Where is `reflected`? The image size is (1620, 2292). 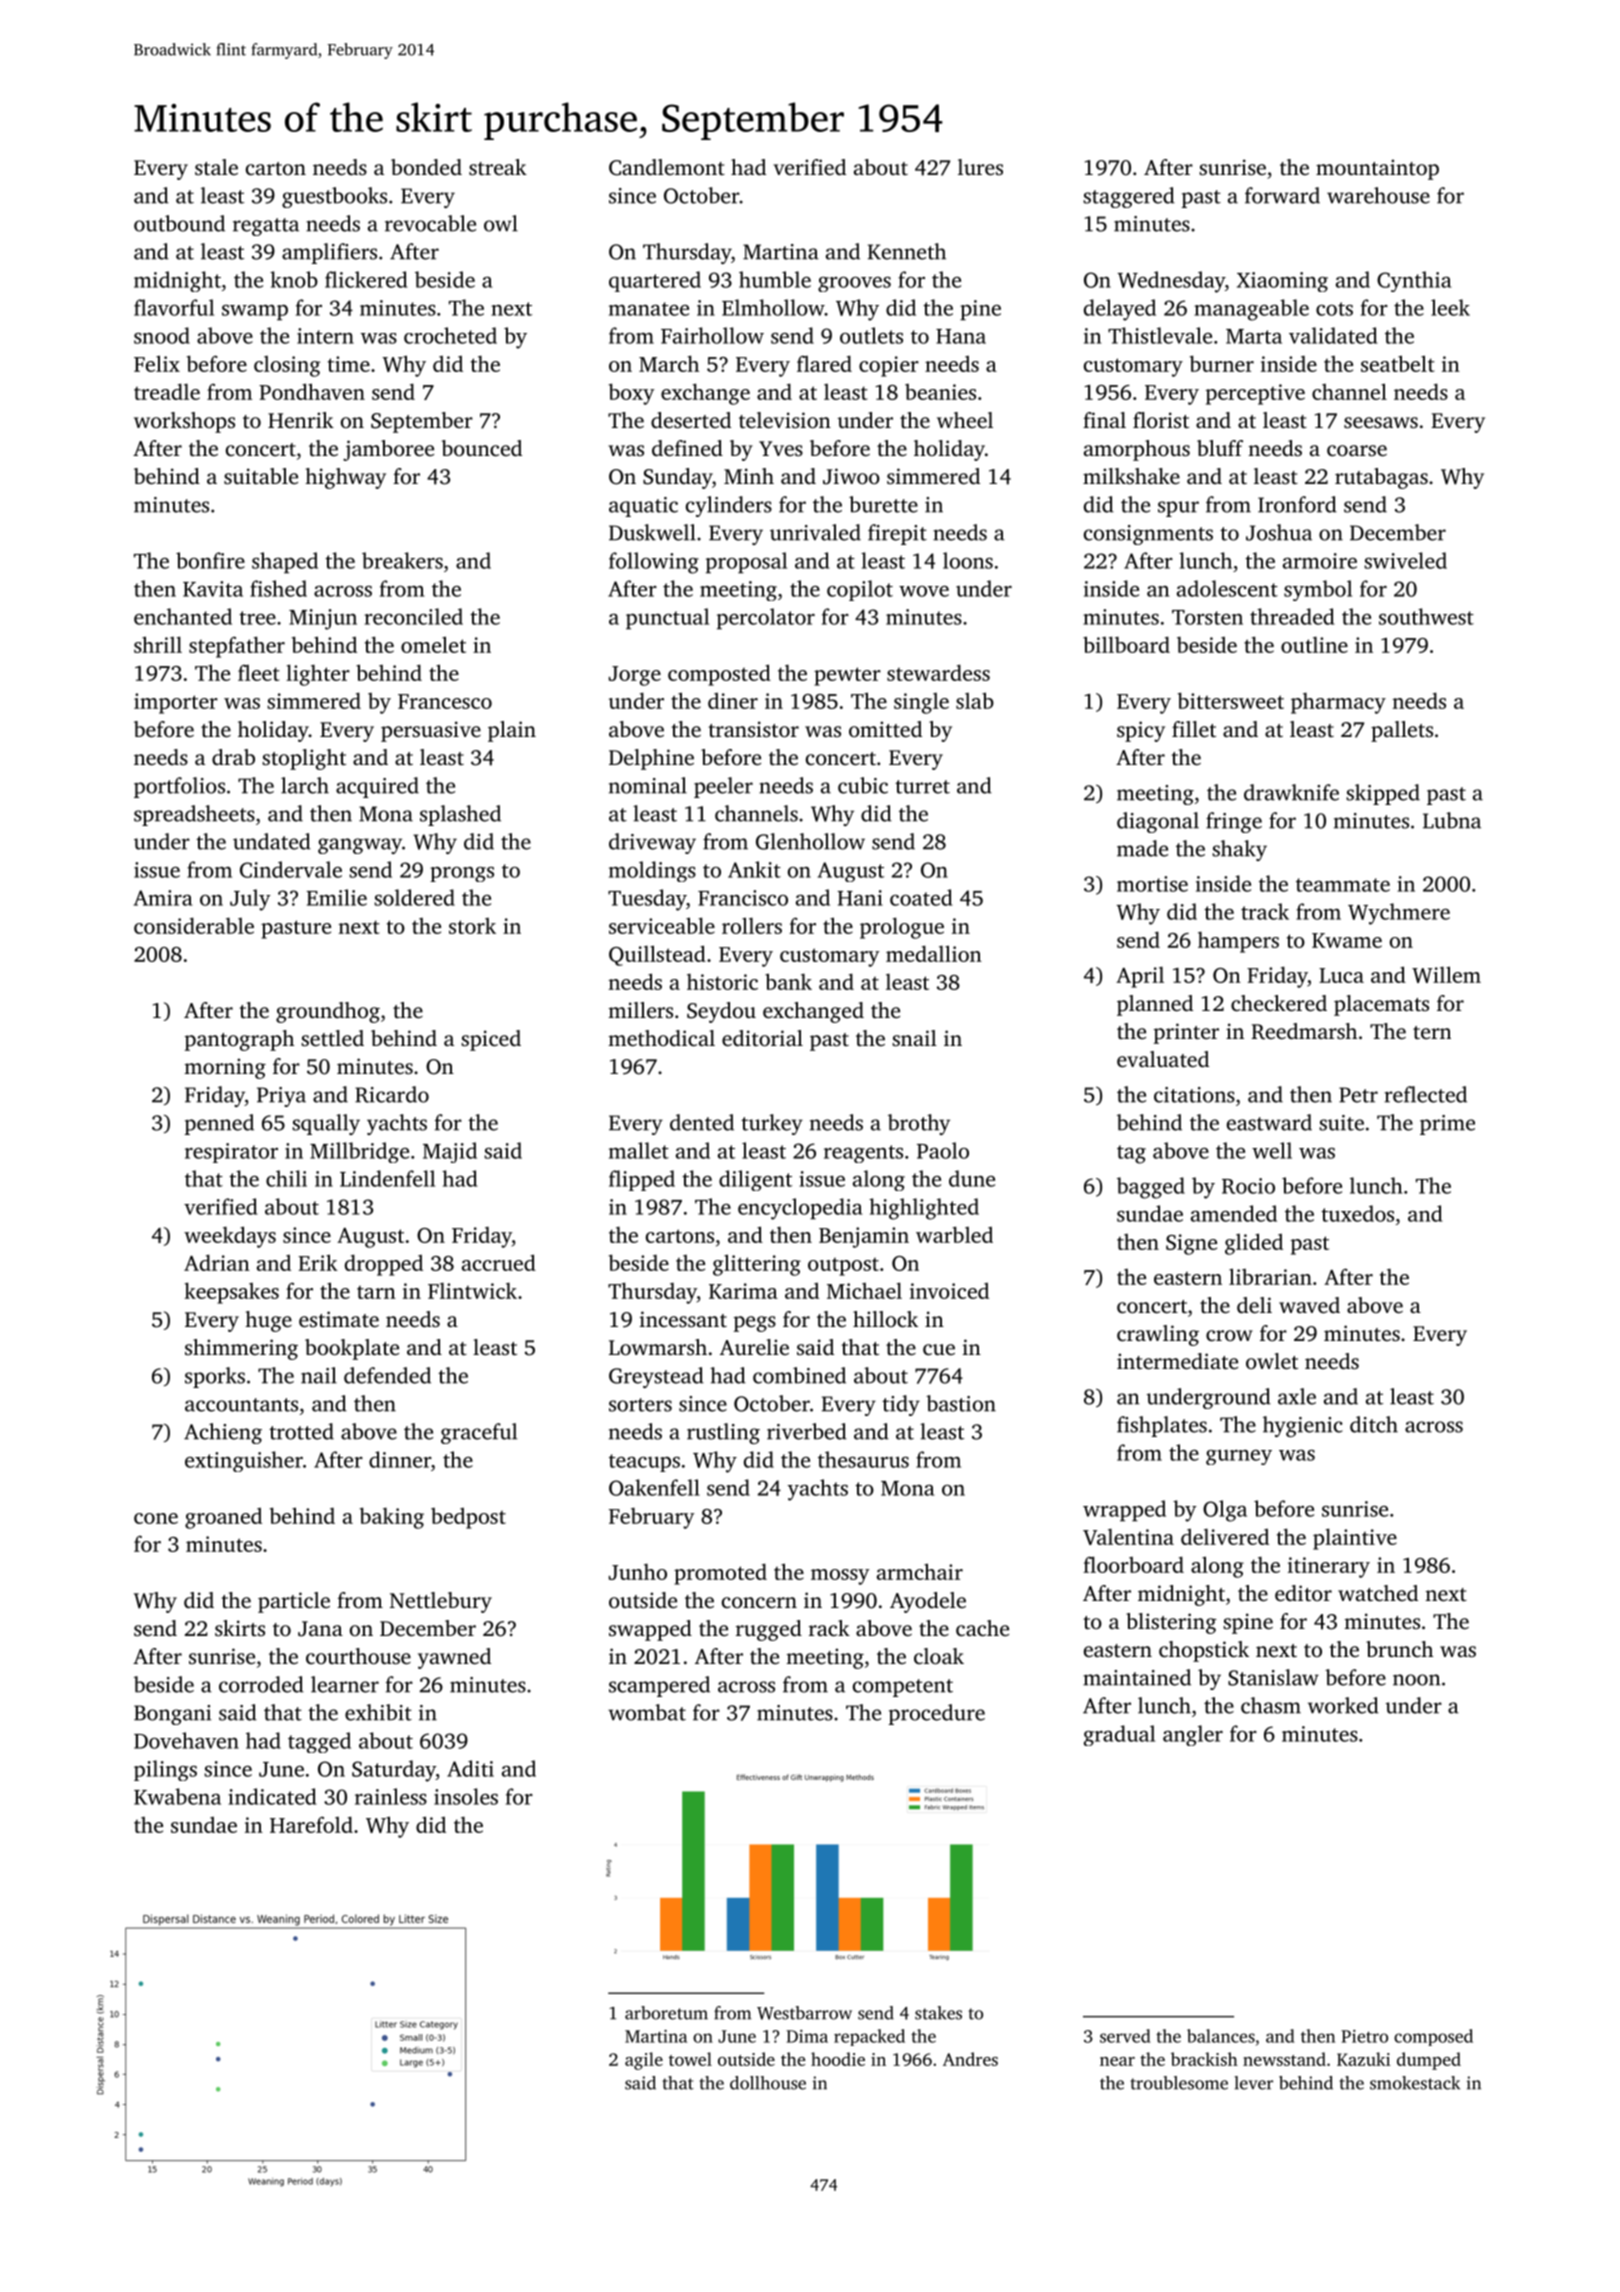
reflected is located at coordinates (1425, 1094).
